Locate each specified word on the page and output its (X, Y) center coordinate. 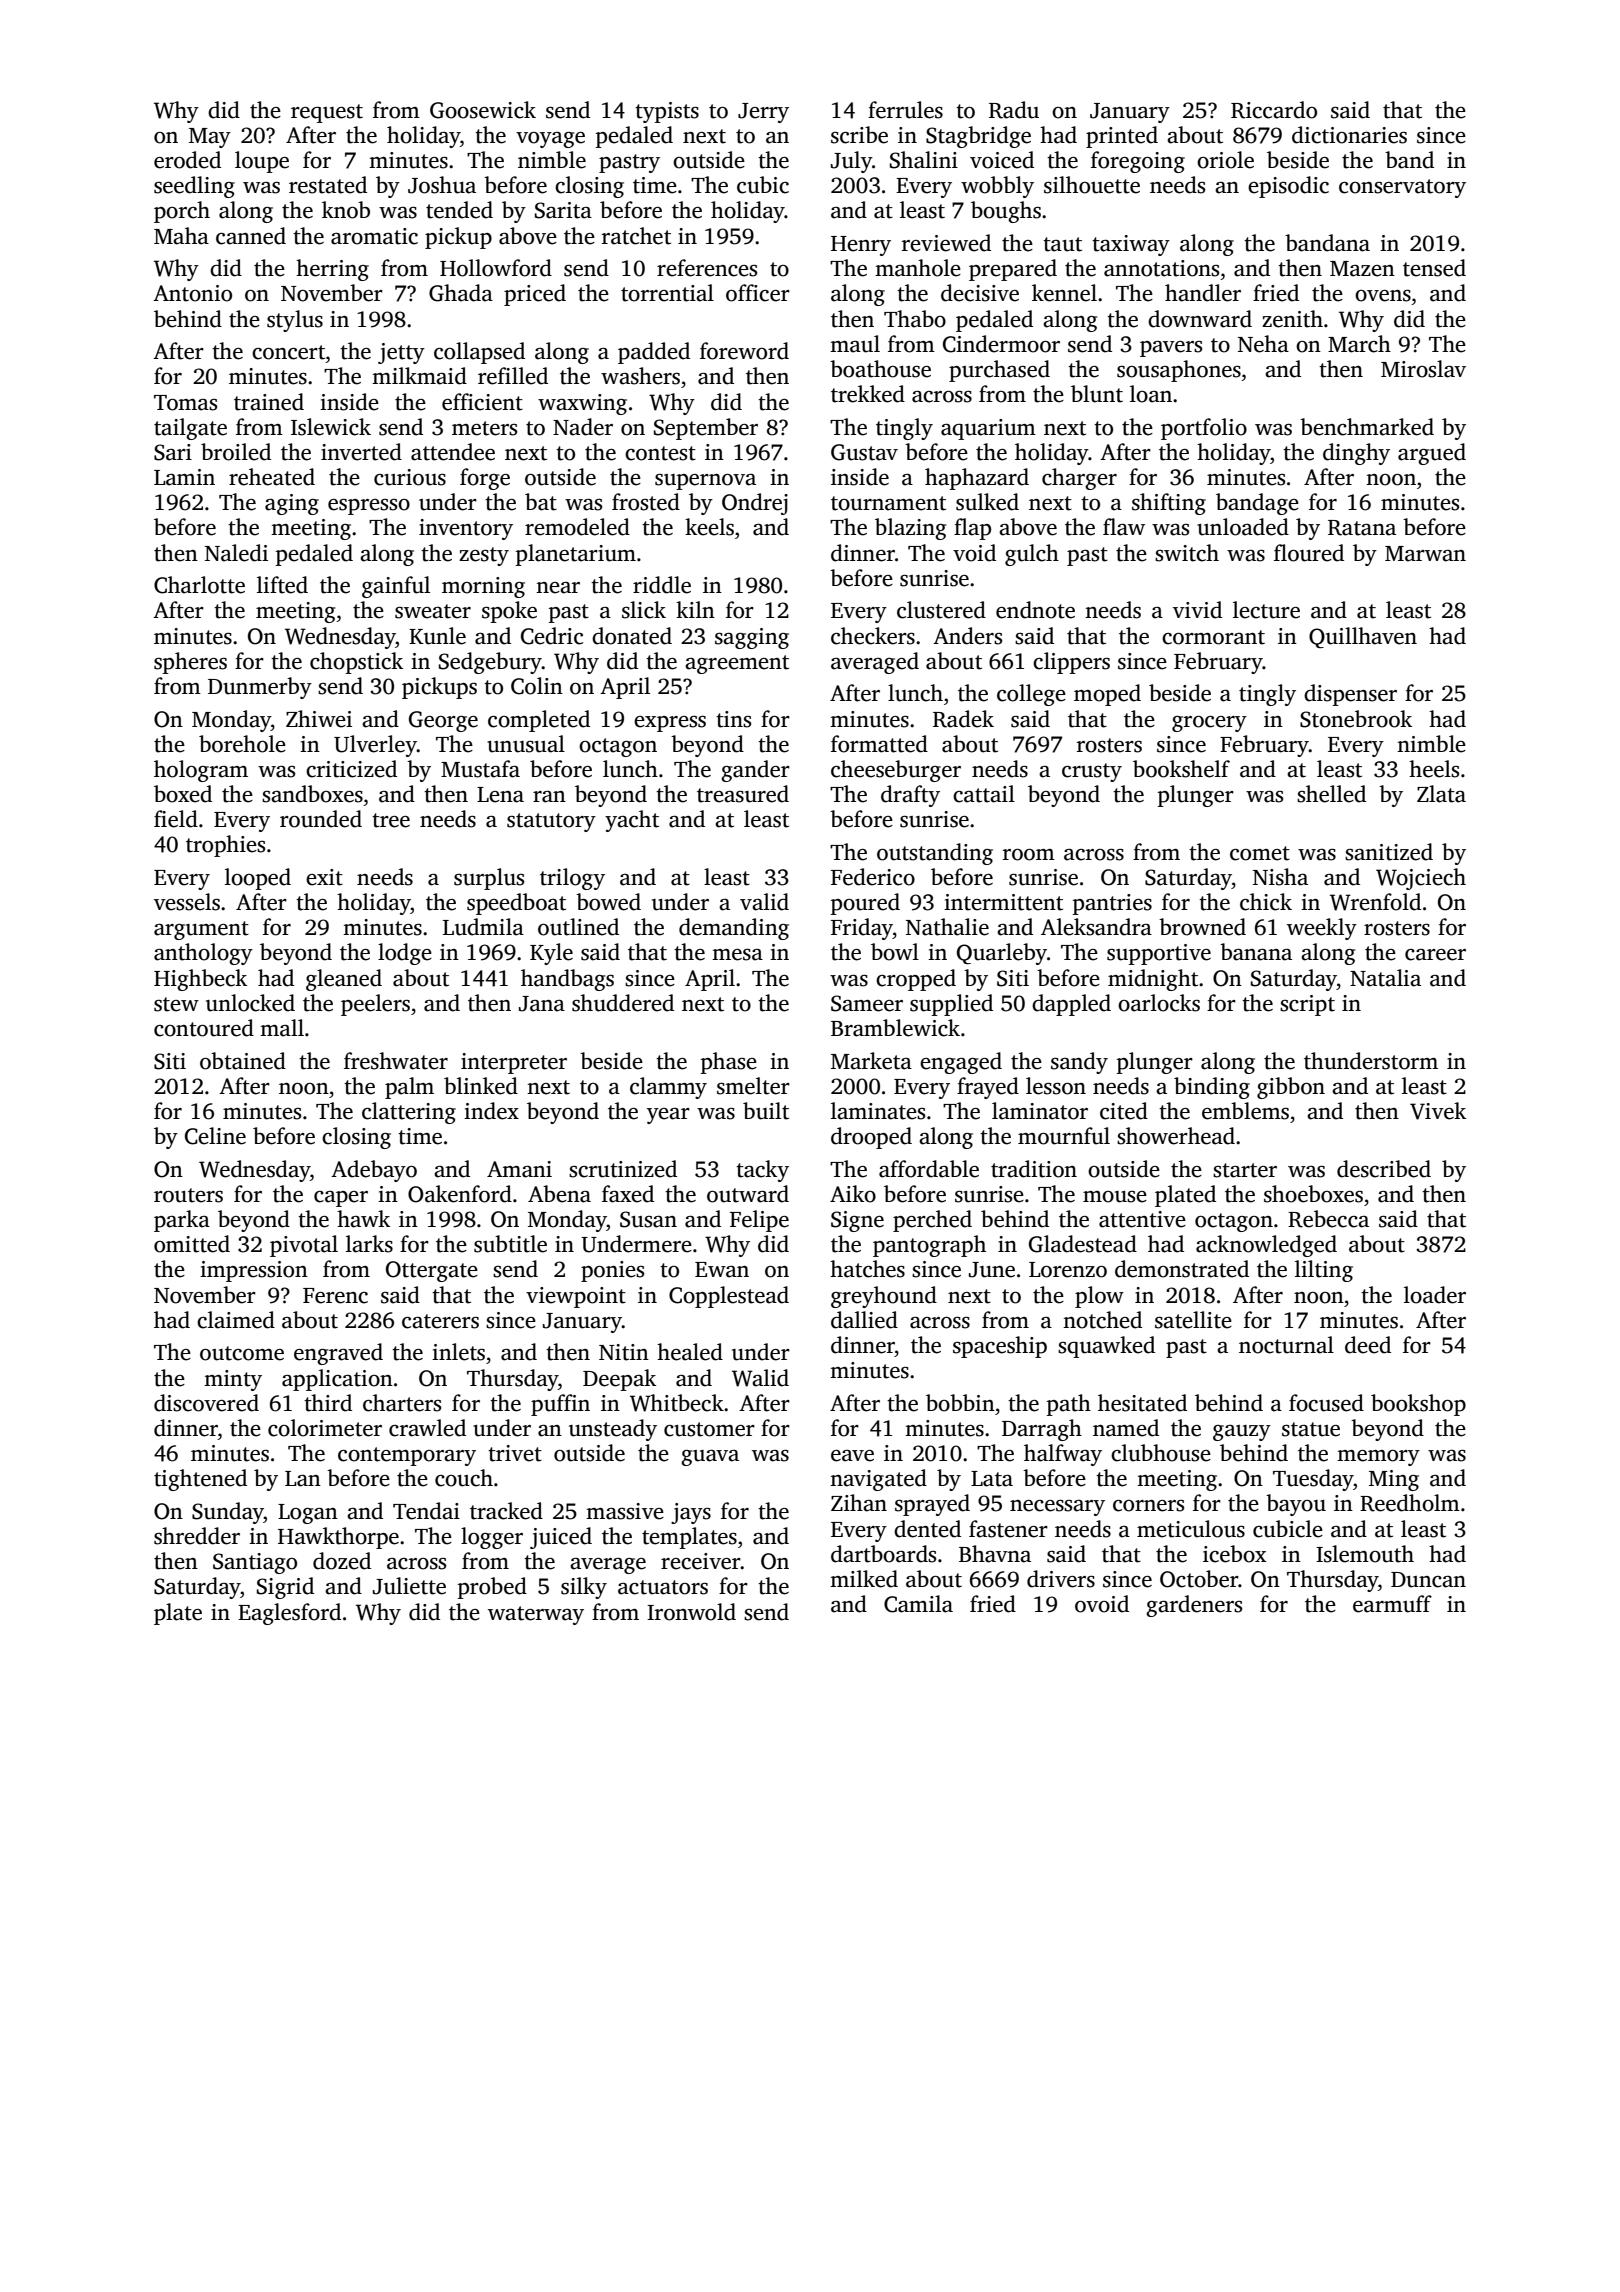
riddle (662, 585)
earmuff (1392, 1604)
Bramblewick (895, 1028)
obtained (243, 1061)
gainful (396, 587)
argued (1432, 454)
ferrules (905, 110)
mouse (1115, 1197)
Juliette (409, 1586)
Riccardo (1274, 110)
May (210, 138)
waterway (536, 1615)
